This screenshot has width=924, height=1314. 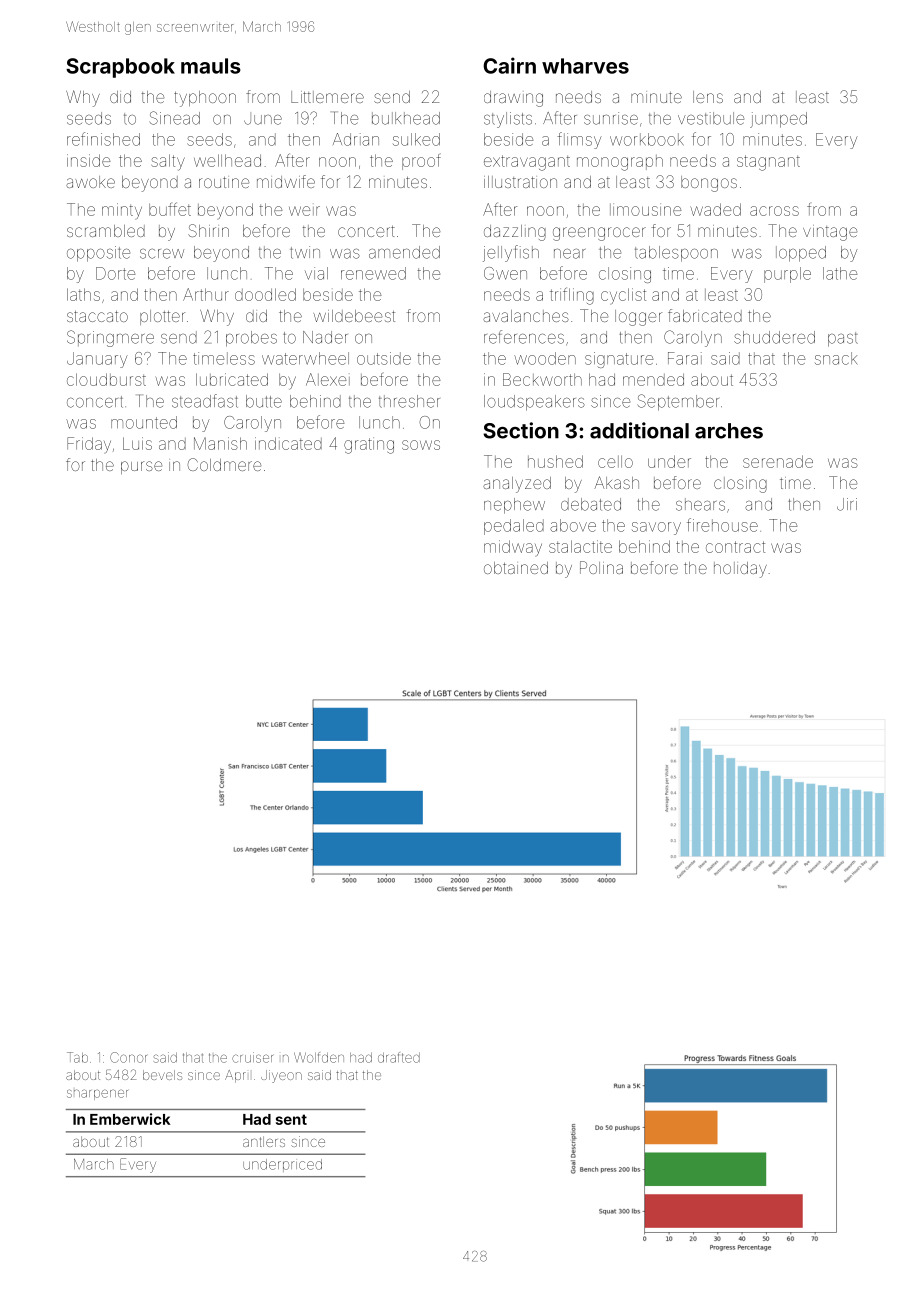 What do you see at coordinates (729, 431) in the screenshot?
I see `arches` at bounding box center [729, 431].
